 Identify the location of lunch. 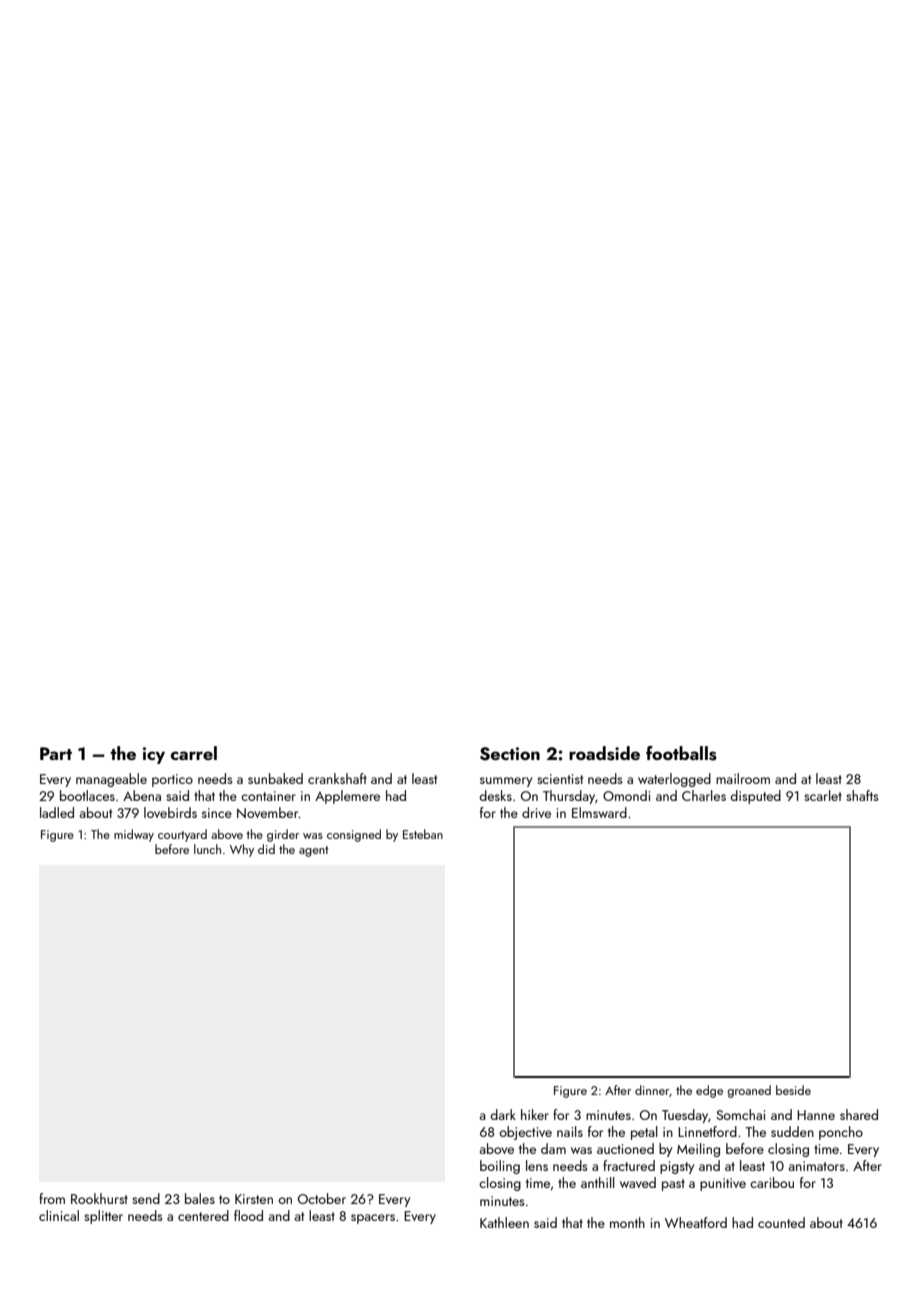
(207, 849).
